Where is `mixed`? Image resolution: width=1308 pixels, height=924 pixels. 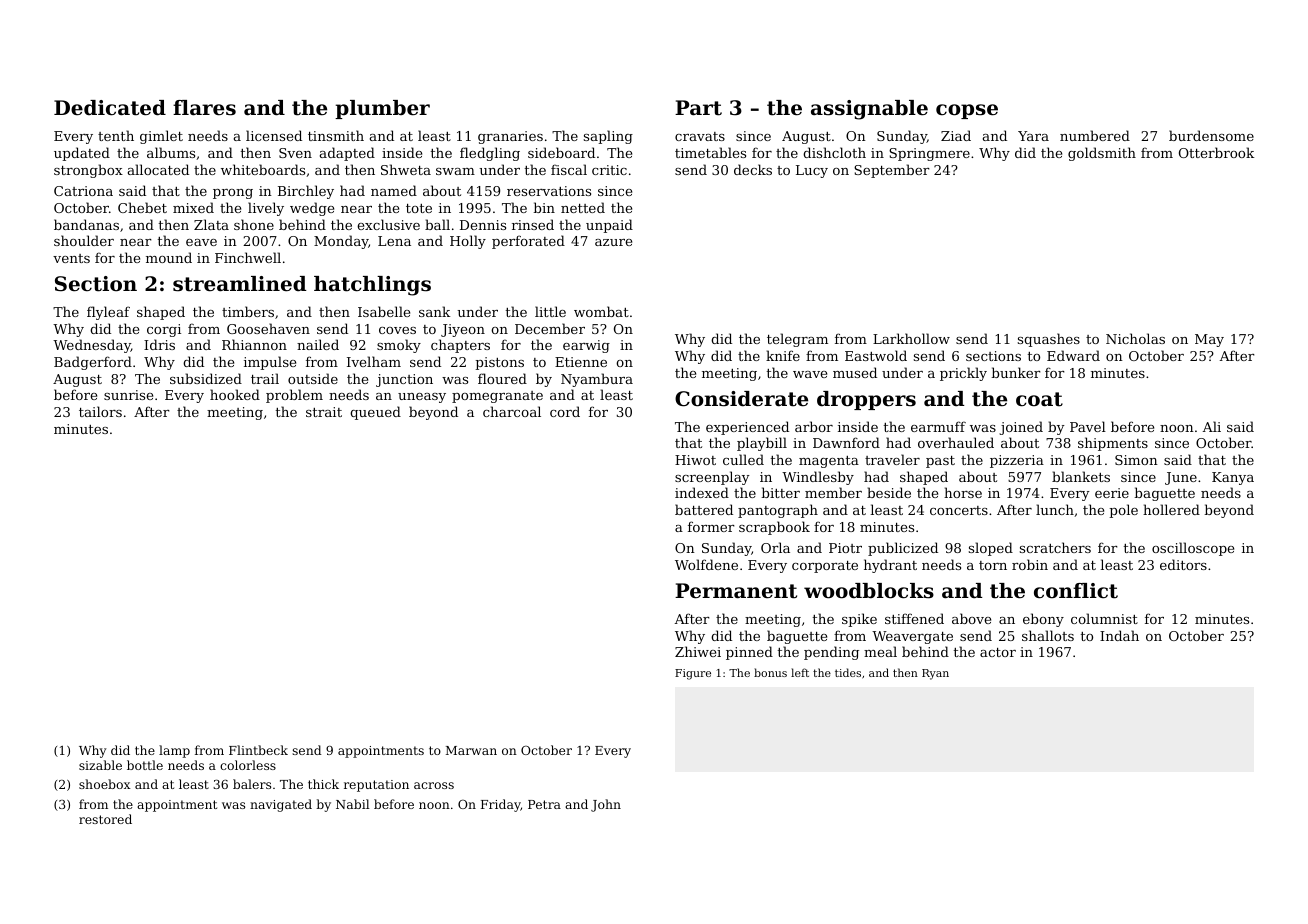 mixed is located at coordinates (193, 207).
